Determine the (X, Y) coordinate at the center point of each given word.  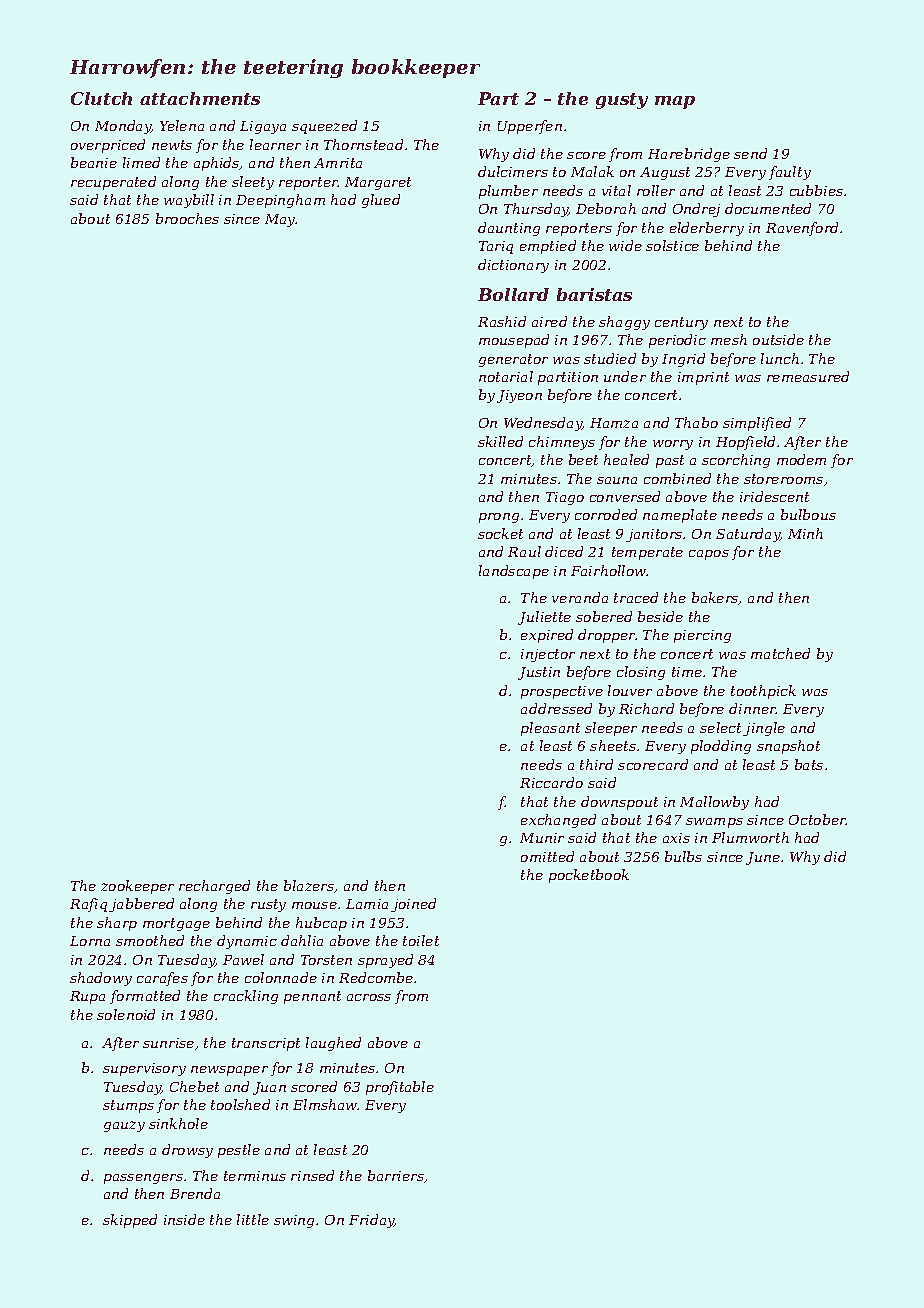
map (675, 102)
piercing (702, 636)
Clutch (101, 98)
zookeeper (137, 887)
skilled (500, 441)
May (280, 220)
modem (801, 459)
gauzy (124, 1126)
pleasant (550, 729)
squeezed (324, 127)
